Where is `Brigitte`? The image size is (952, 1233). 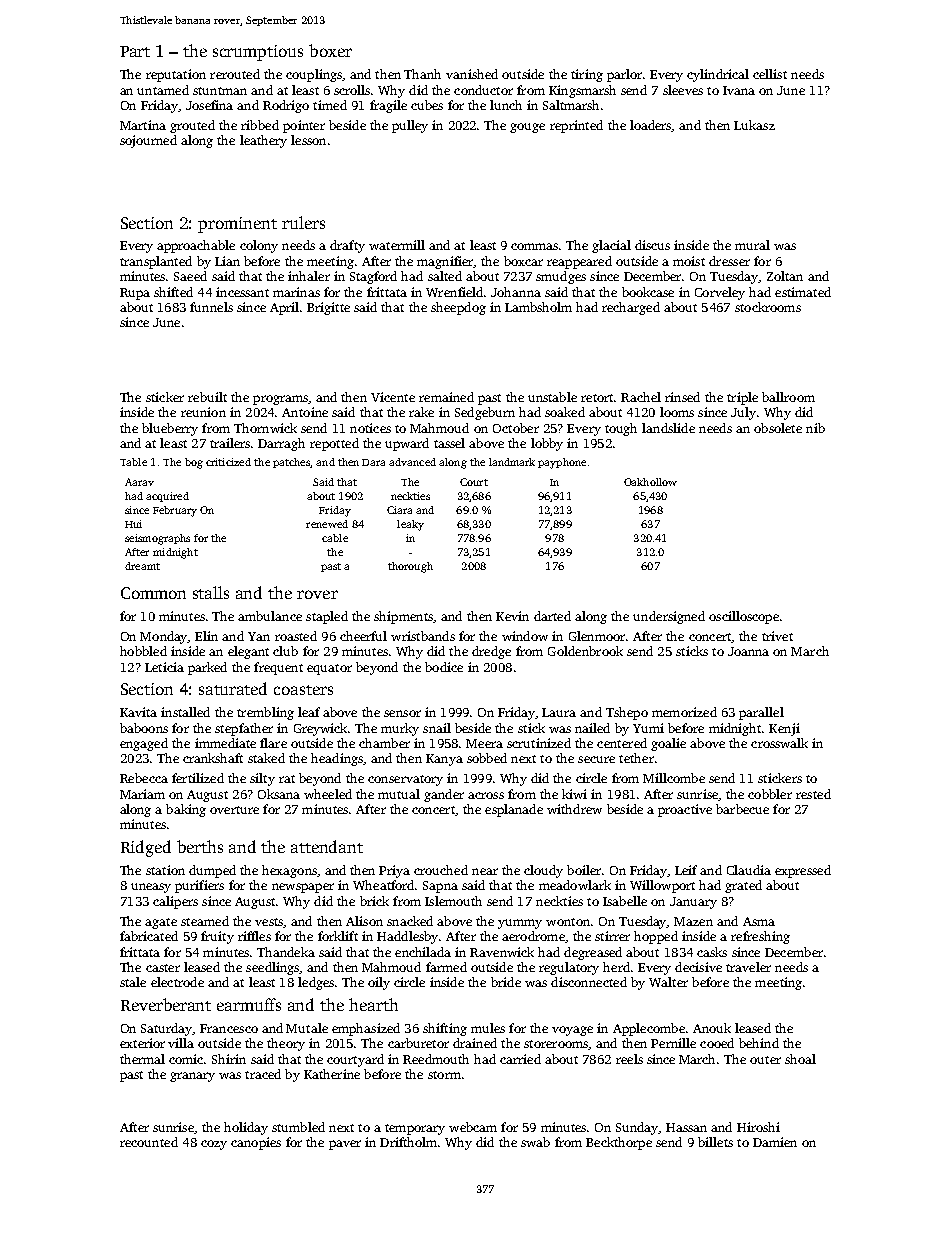
Brigitte is located at coordinates (328, 308).
